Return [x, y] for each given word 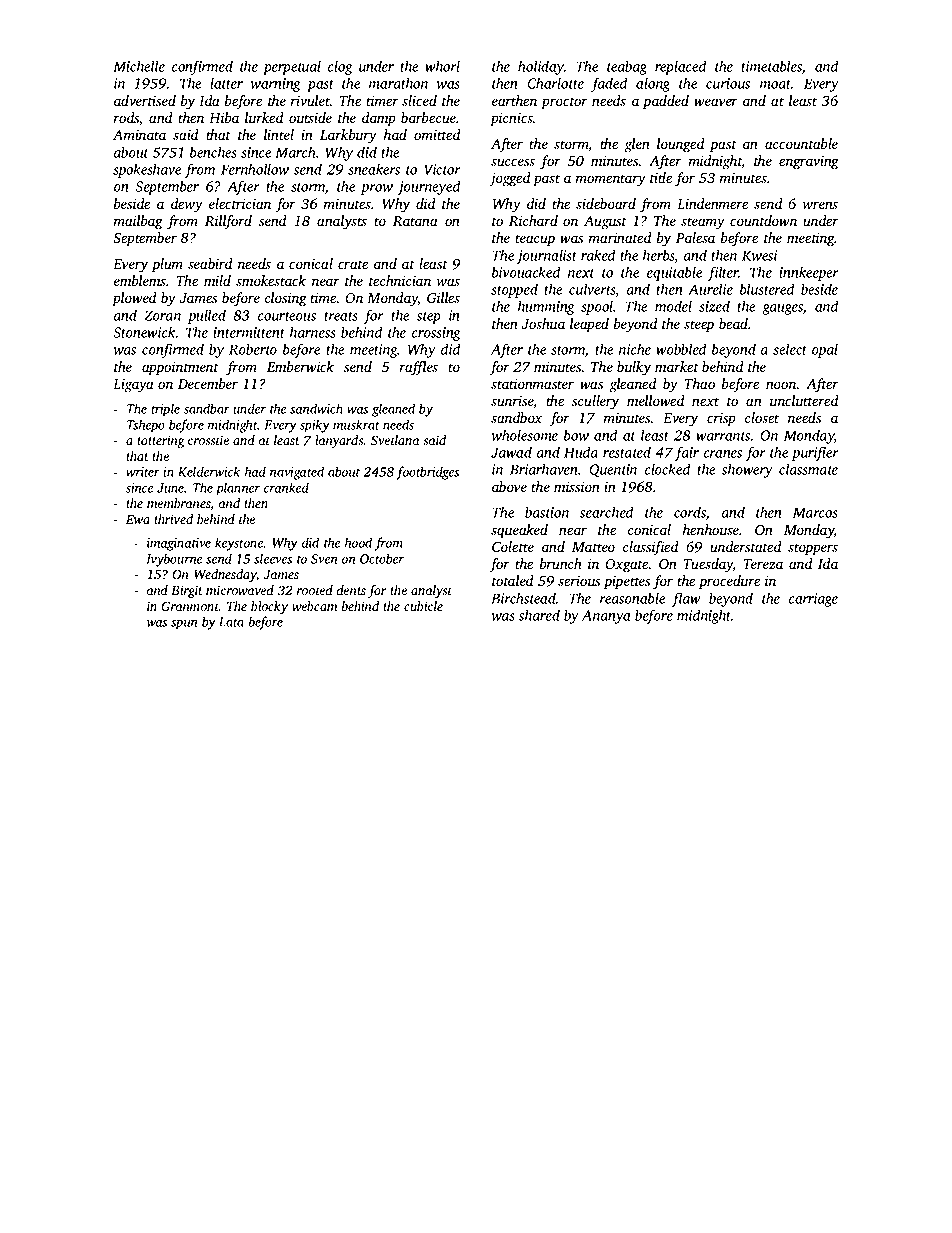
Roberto [253, 349]
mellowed [655, 401]
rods [126, 118]
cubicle [423, 606]
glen [637, 145]
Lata [231, 622]
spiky [315, 426]
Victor [442, 169]
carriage [813, 600]
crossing [436, 334]
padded [666, 102]
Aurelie [710, 289]
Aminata [139, 135]
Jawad [511, 452]
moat [775, 84]
